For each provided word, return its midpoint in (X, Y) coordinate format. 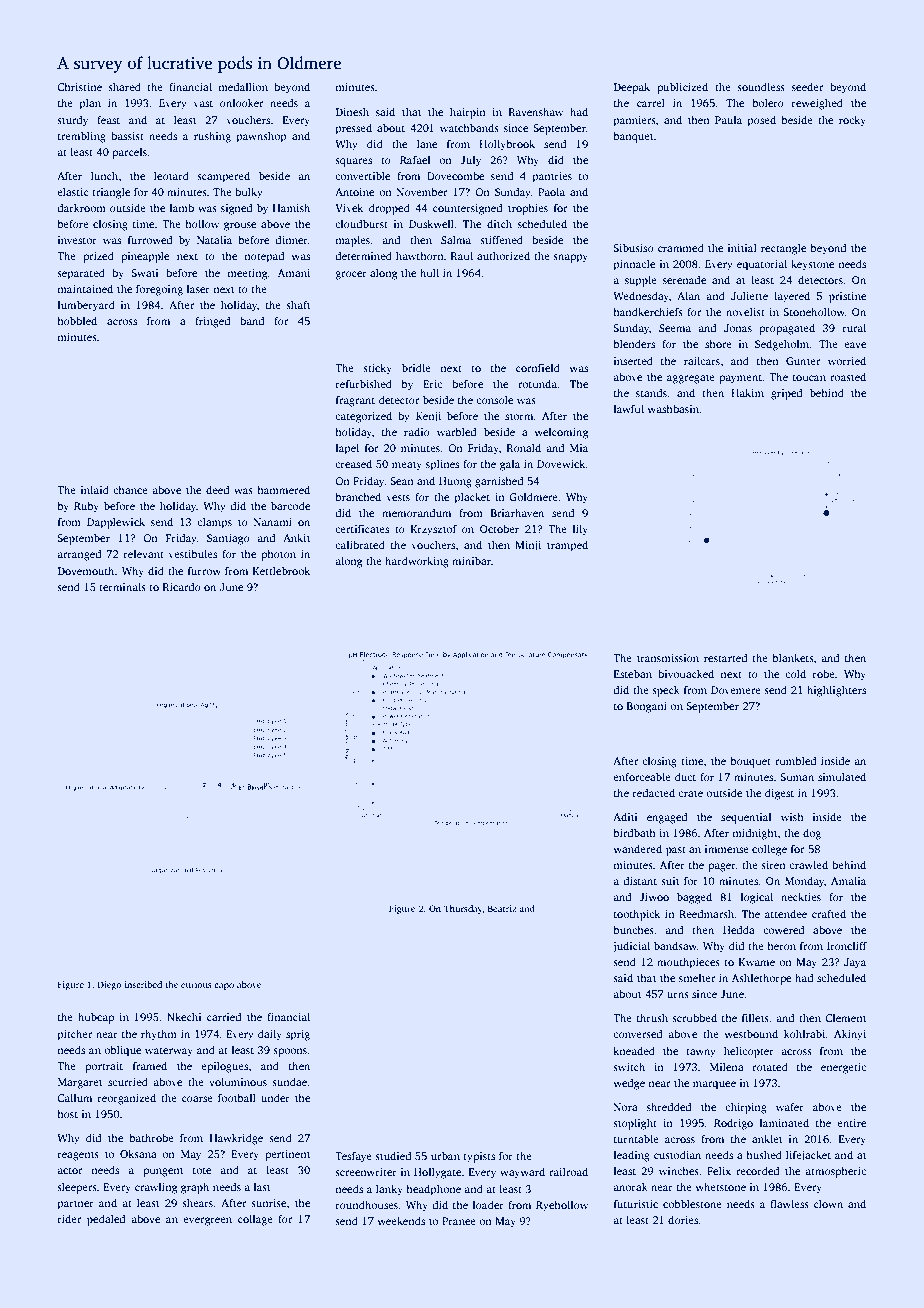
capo (224, 986)
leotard (171, 175)
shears (197, 1202)
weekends (401, 1220)
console (494, 399)
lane (427, 143)
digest (779, 794)
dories (683, 1219)
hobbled (77, 320)
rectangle (783, 249)
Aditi (625, 816)
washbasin (673, 408)
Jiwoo (654, 897)
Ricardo (182, 587)
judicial (631, 947)
